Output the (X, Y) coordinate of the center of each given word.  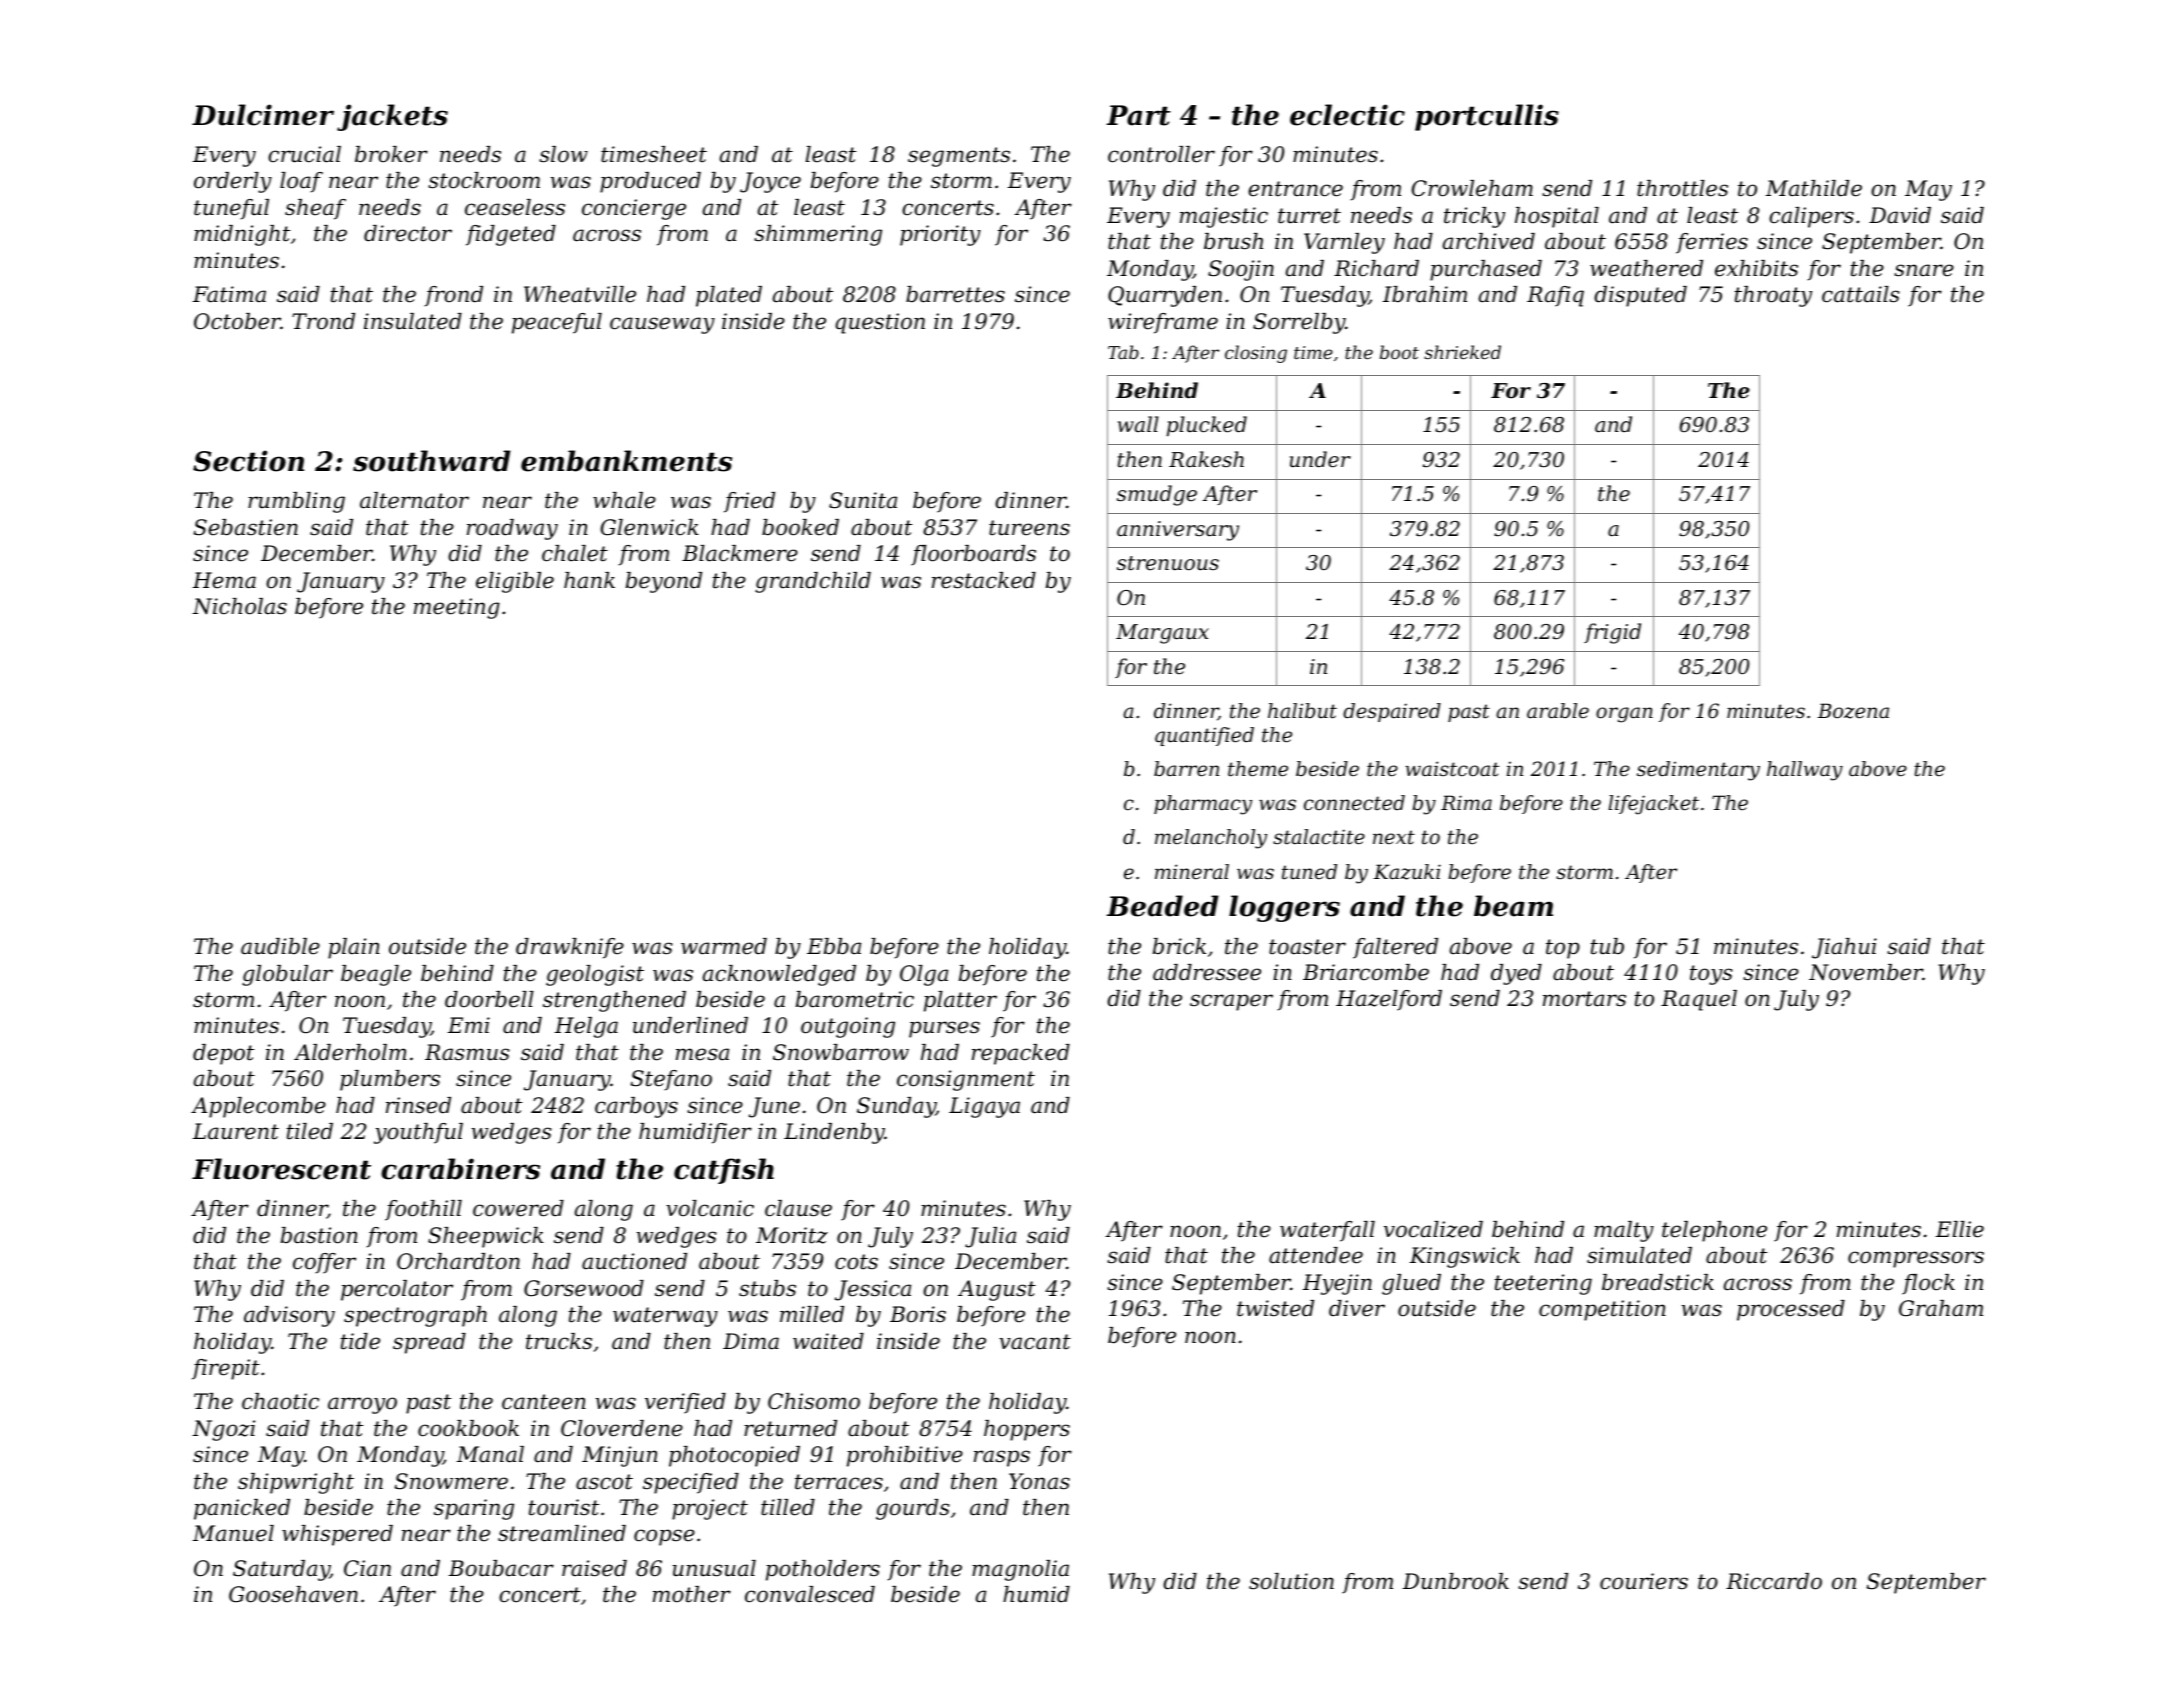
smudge (1157, 495)
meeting (457, 608)
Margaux (1162, 634)
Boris (918, 1314)
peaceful (557, 323)
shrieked (1462, 352)
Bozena (1853, 711)
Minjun (620, 1456)
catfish (724, 1171)
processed (1791, 1310)
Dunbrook (1456, 1581)
